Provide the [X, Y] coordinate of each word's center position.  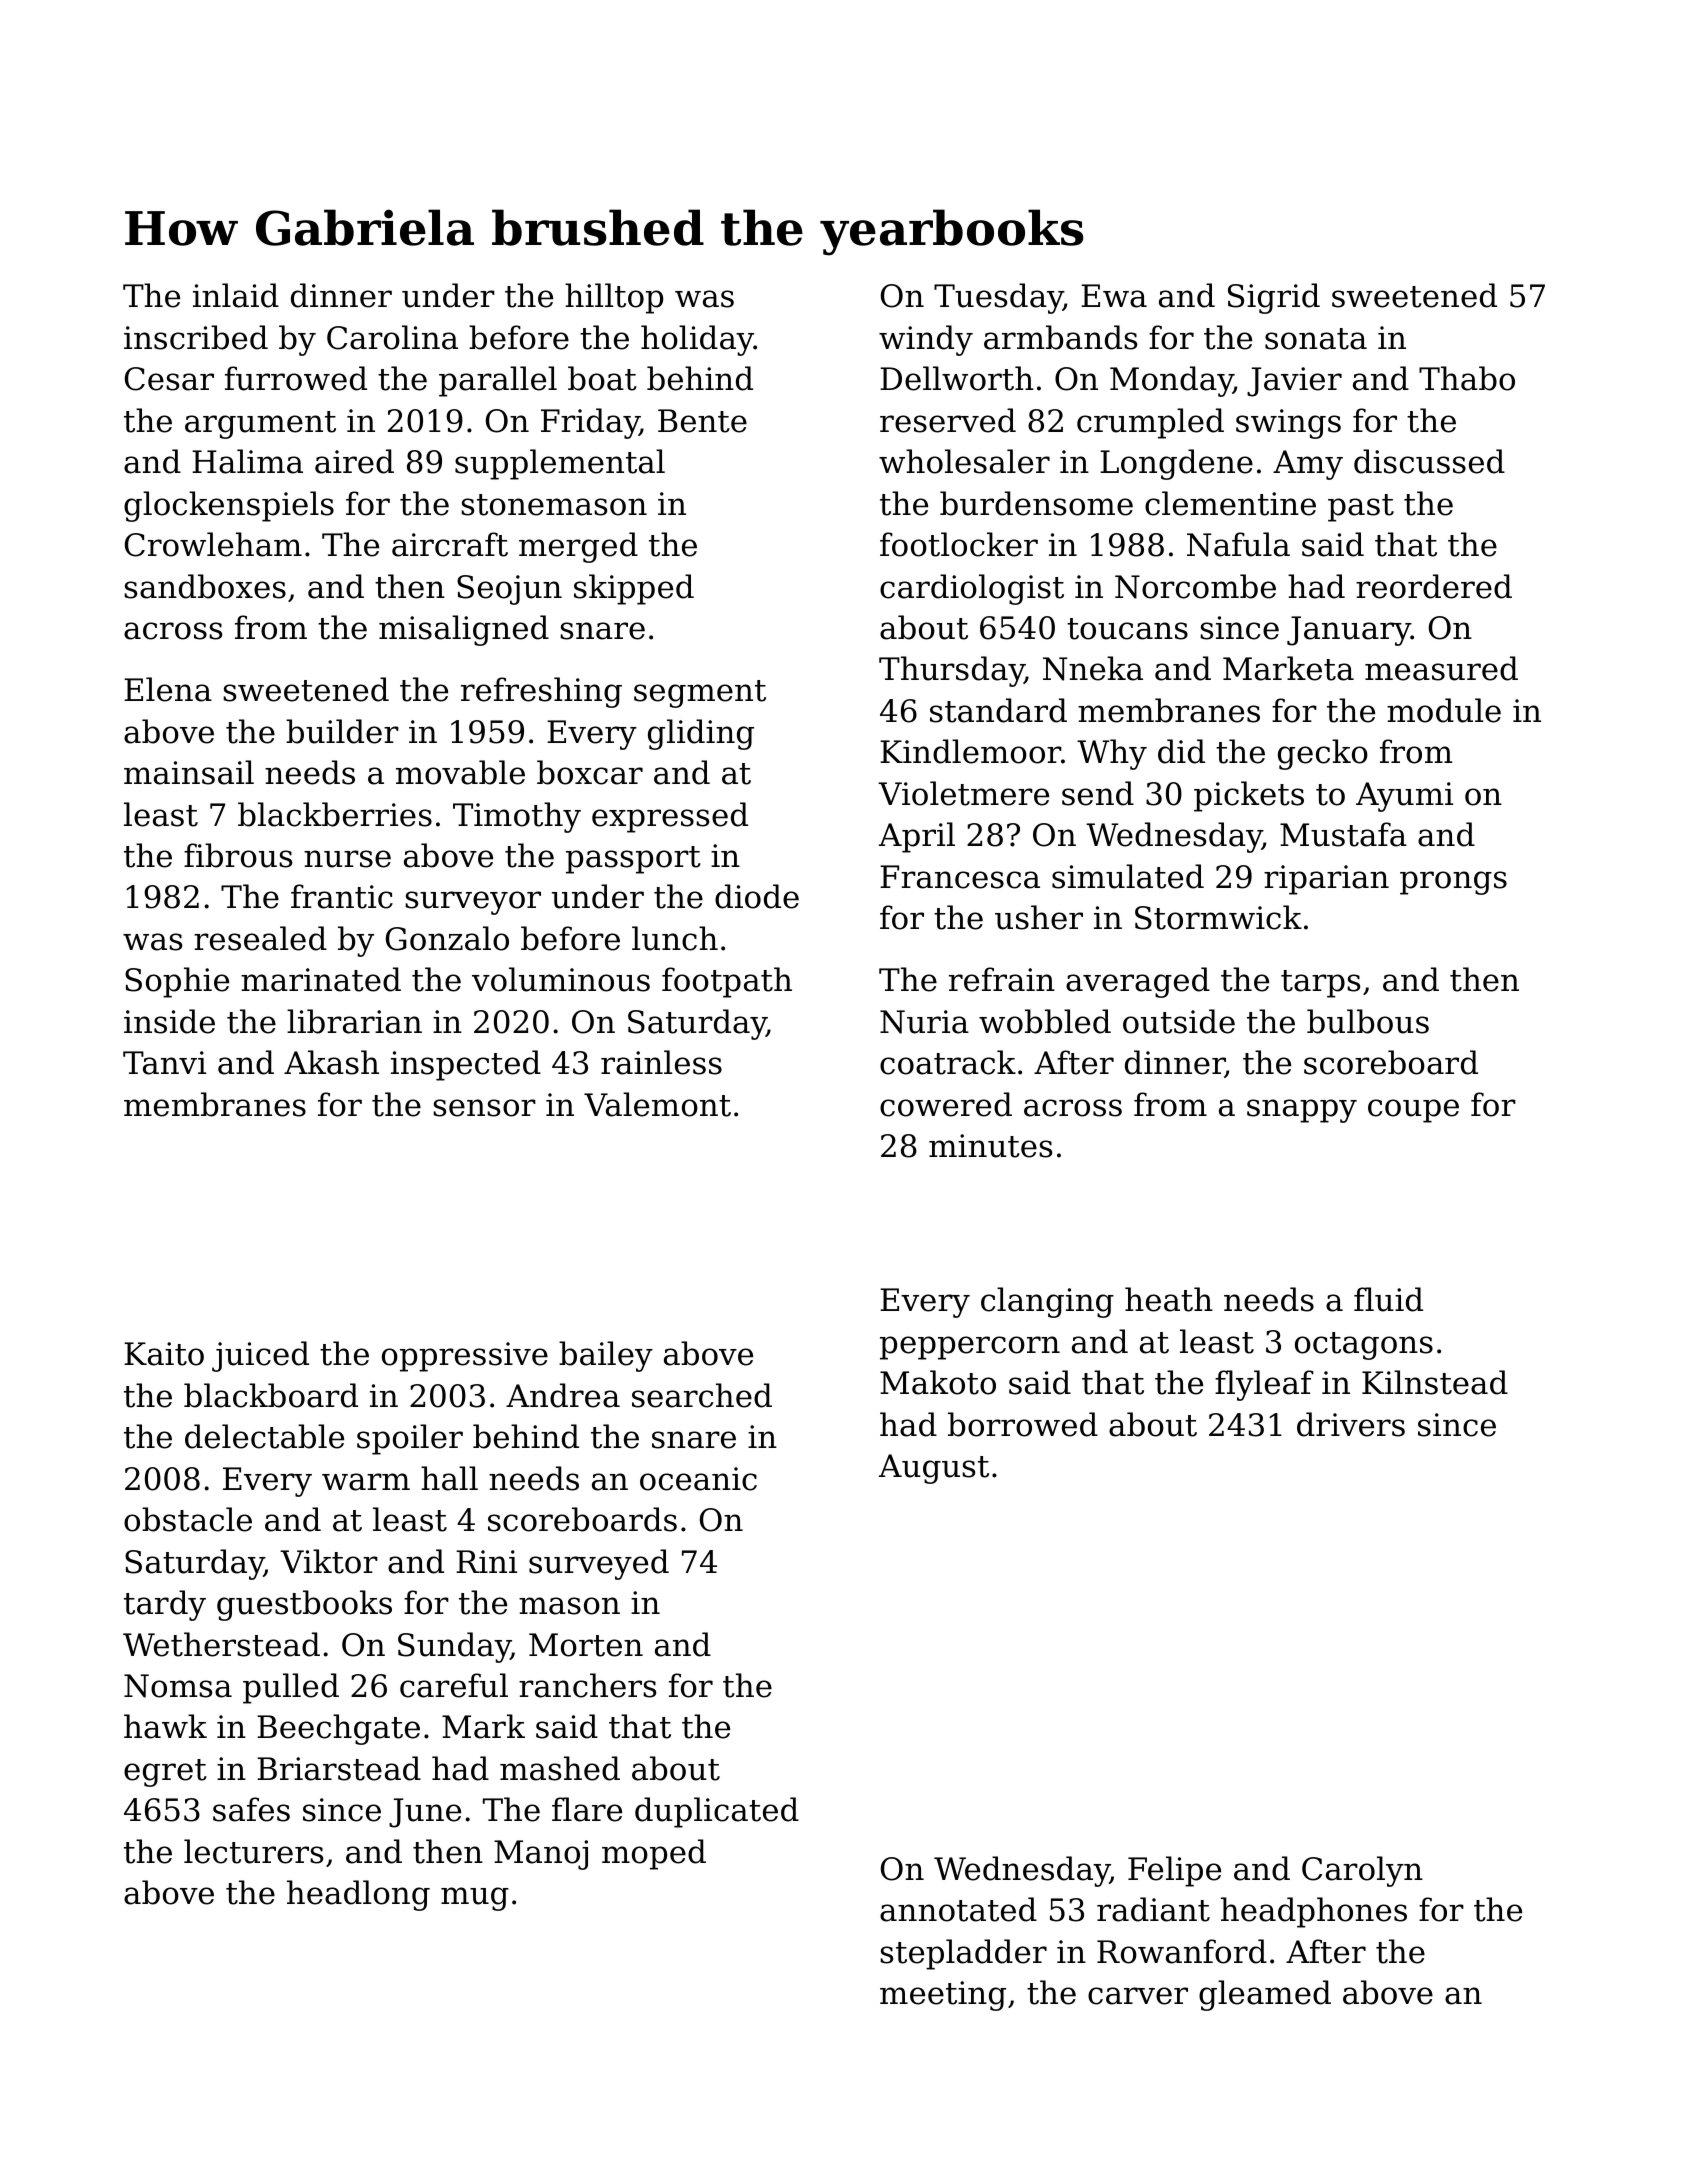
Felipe [1174, 1871]
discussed [1429, 461]
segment [700, 694]
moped [654, 1854]
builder [342, 731]
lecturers [253, 1851]
